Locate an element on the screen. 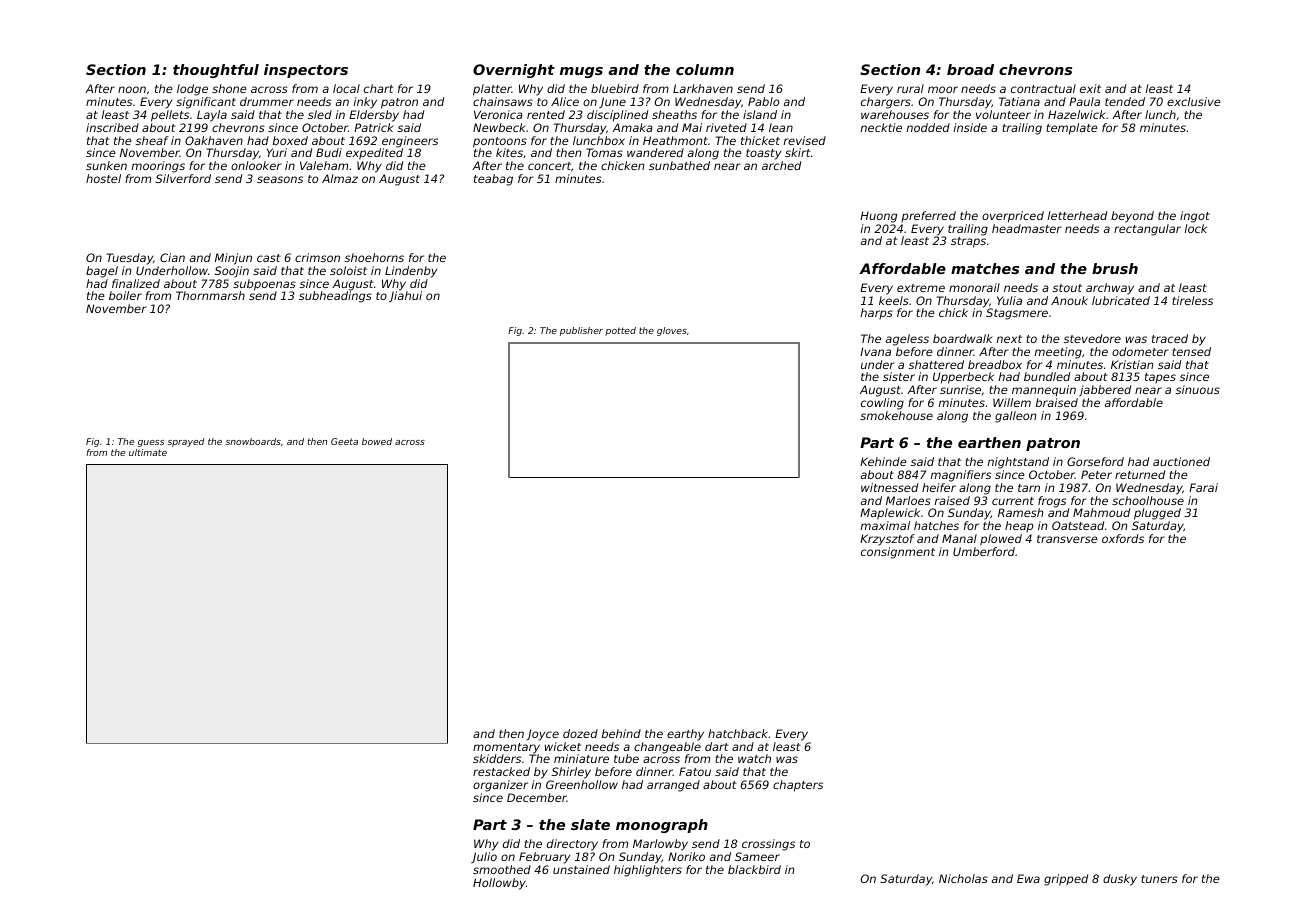 The height and width of the screenshot is (924, 1308). momentary is located at coordinates (506, 748).
